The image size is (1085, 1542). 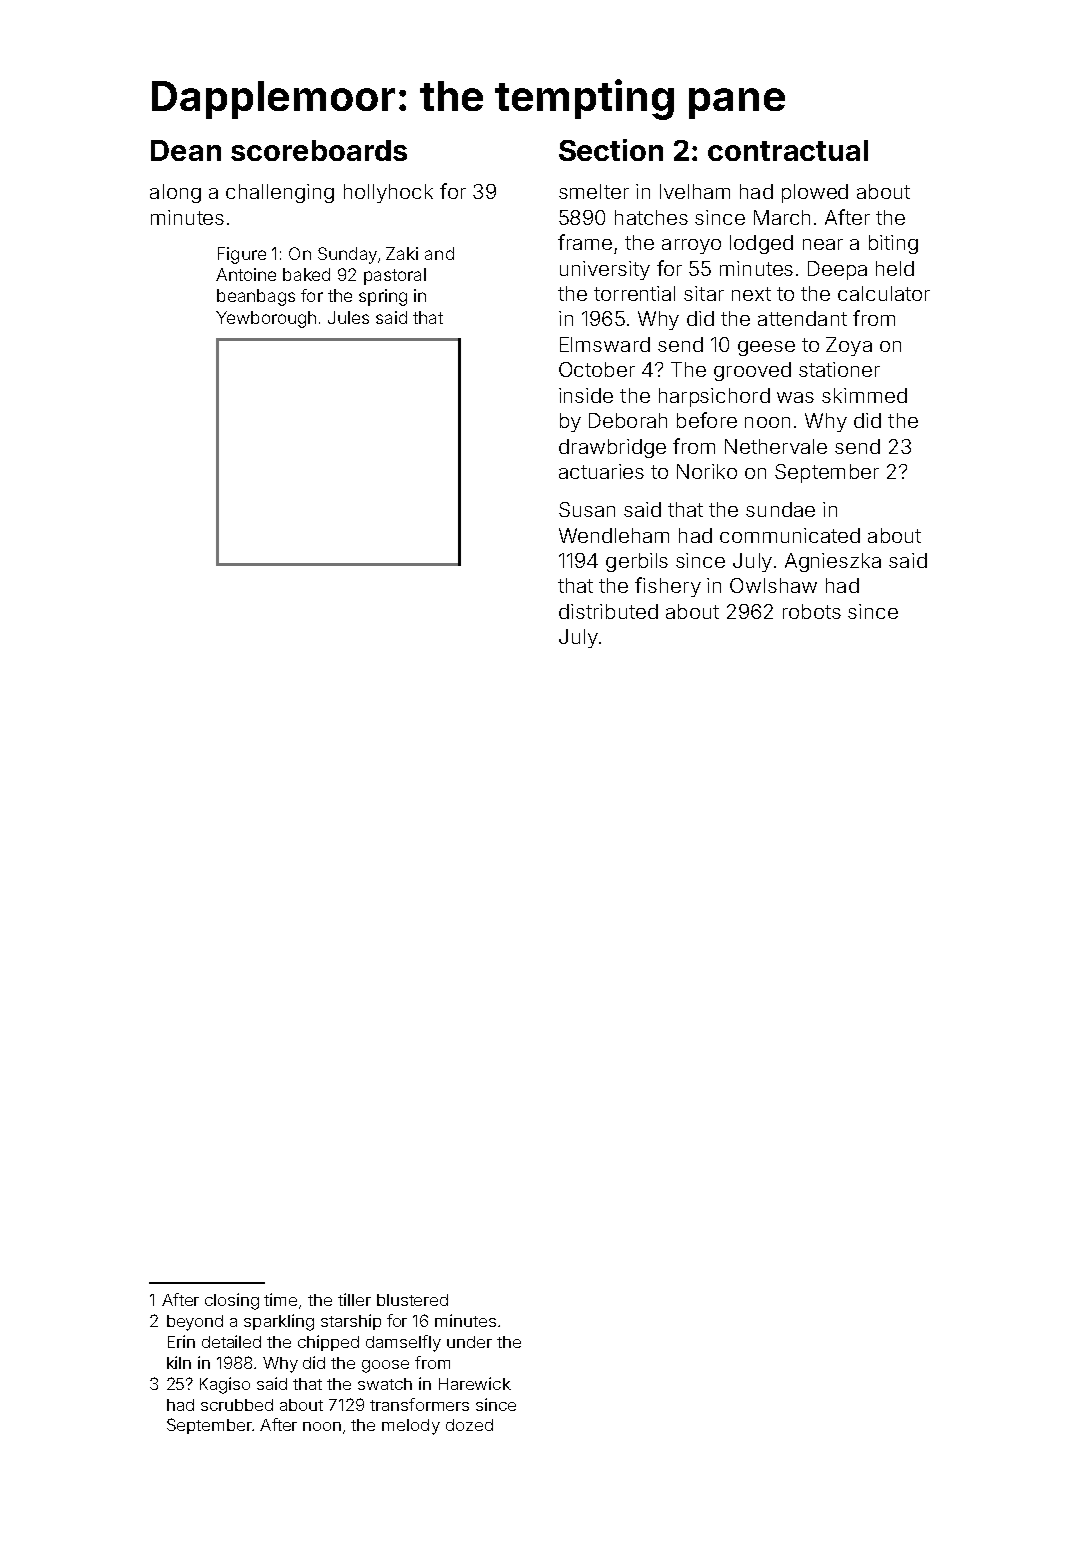 What do you see at coordinates (319, 150) in the screenshot?
I see `scoreboards` at bounding box center [319, 150].
